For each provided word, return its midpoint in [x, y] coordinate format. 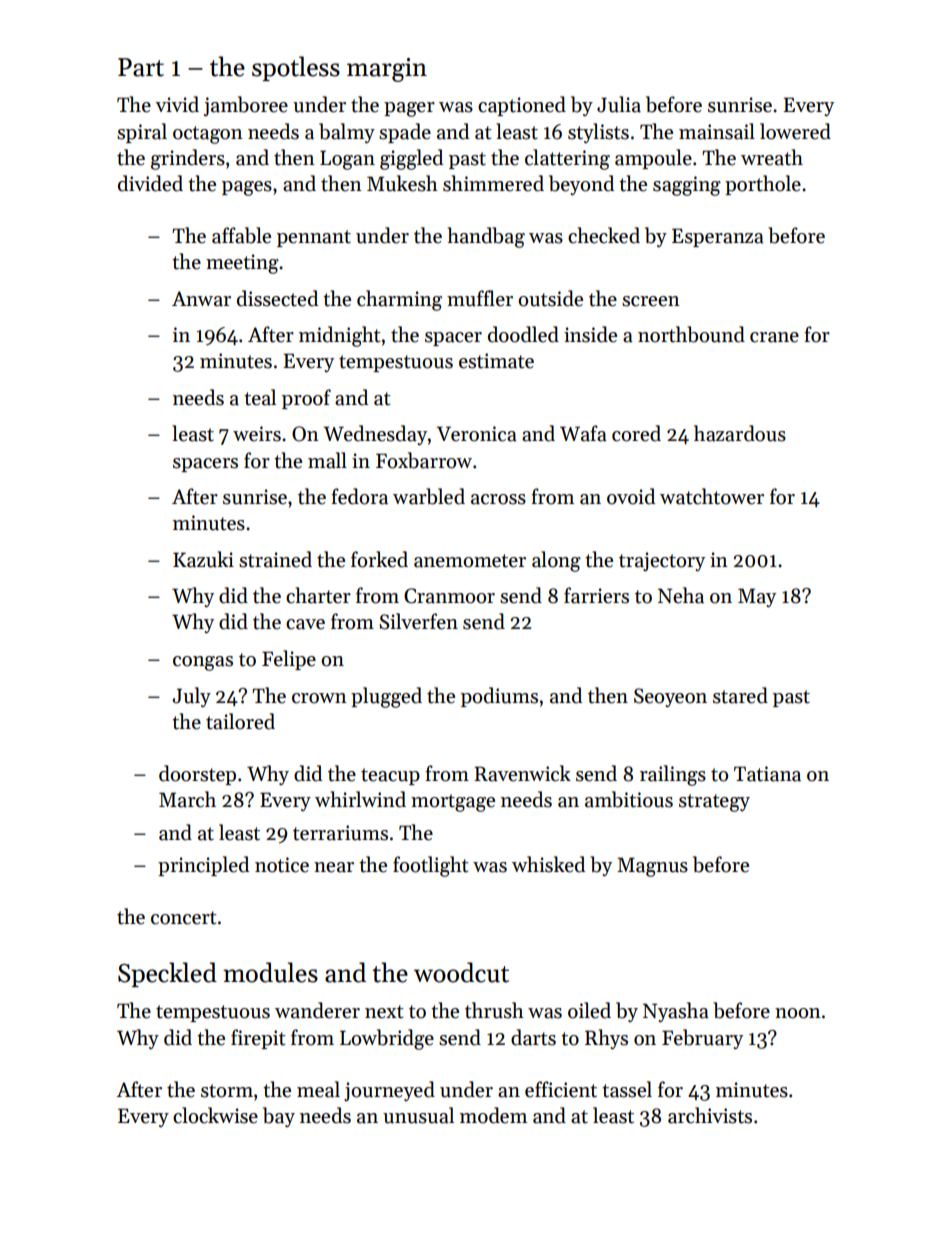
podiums [499, 697]
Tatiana [767, 774]
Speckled [167, 974]
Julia [619, 104]
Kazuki [203, 559]
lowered [795, 131]
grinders [188, 159]
